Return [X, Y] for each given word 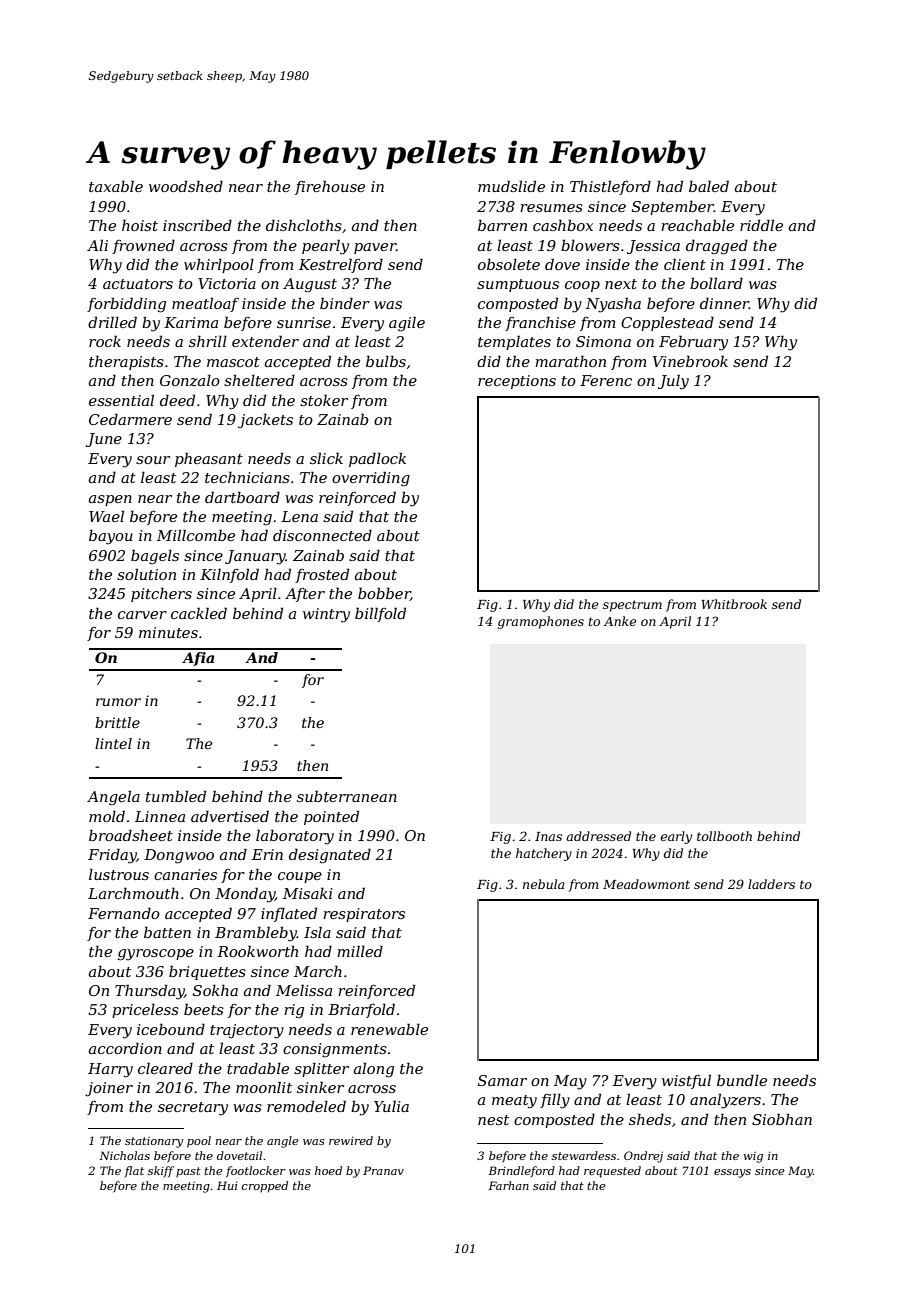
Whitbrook [734, 604]
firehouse [330, 187]
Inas [548, 836]
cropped [265, 1187]
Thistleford [610, 187]
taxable [116, 186]
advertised [230, 816]
